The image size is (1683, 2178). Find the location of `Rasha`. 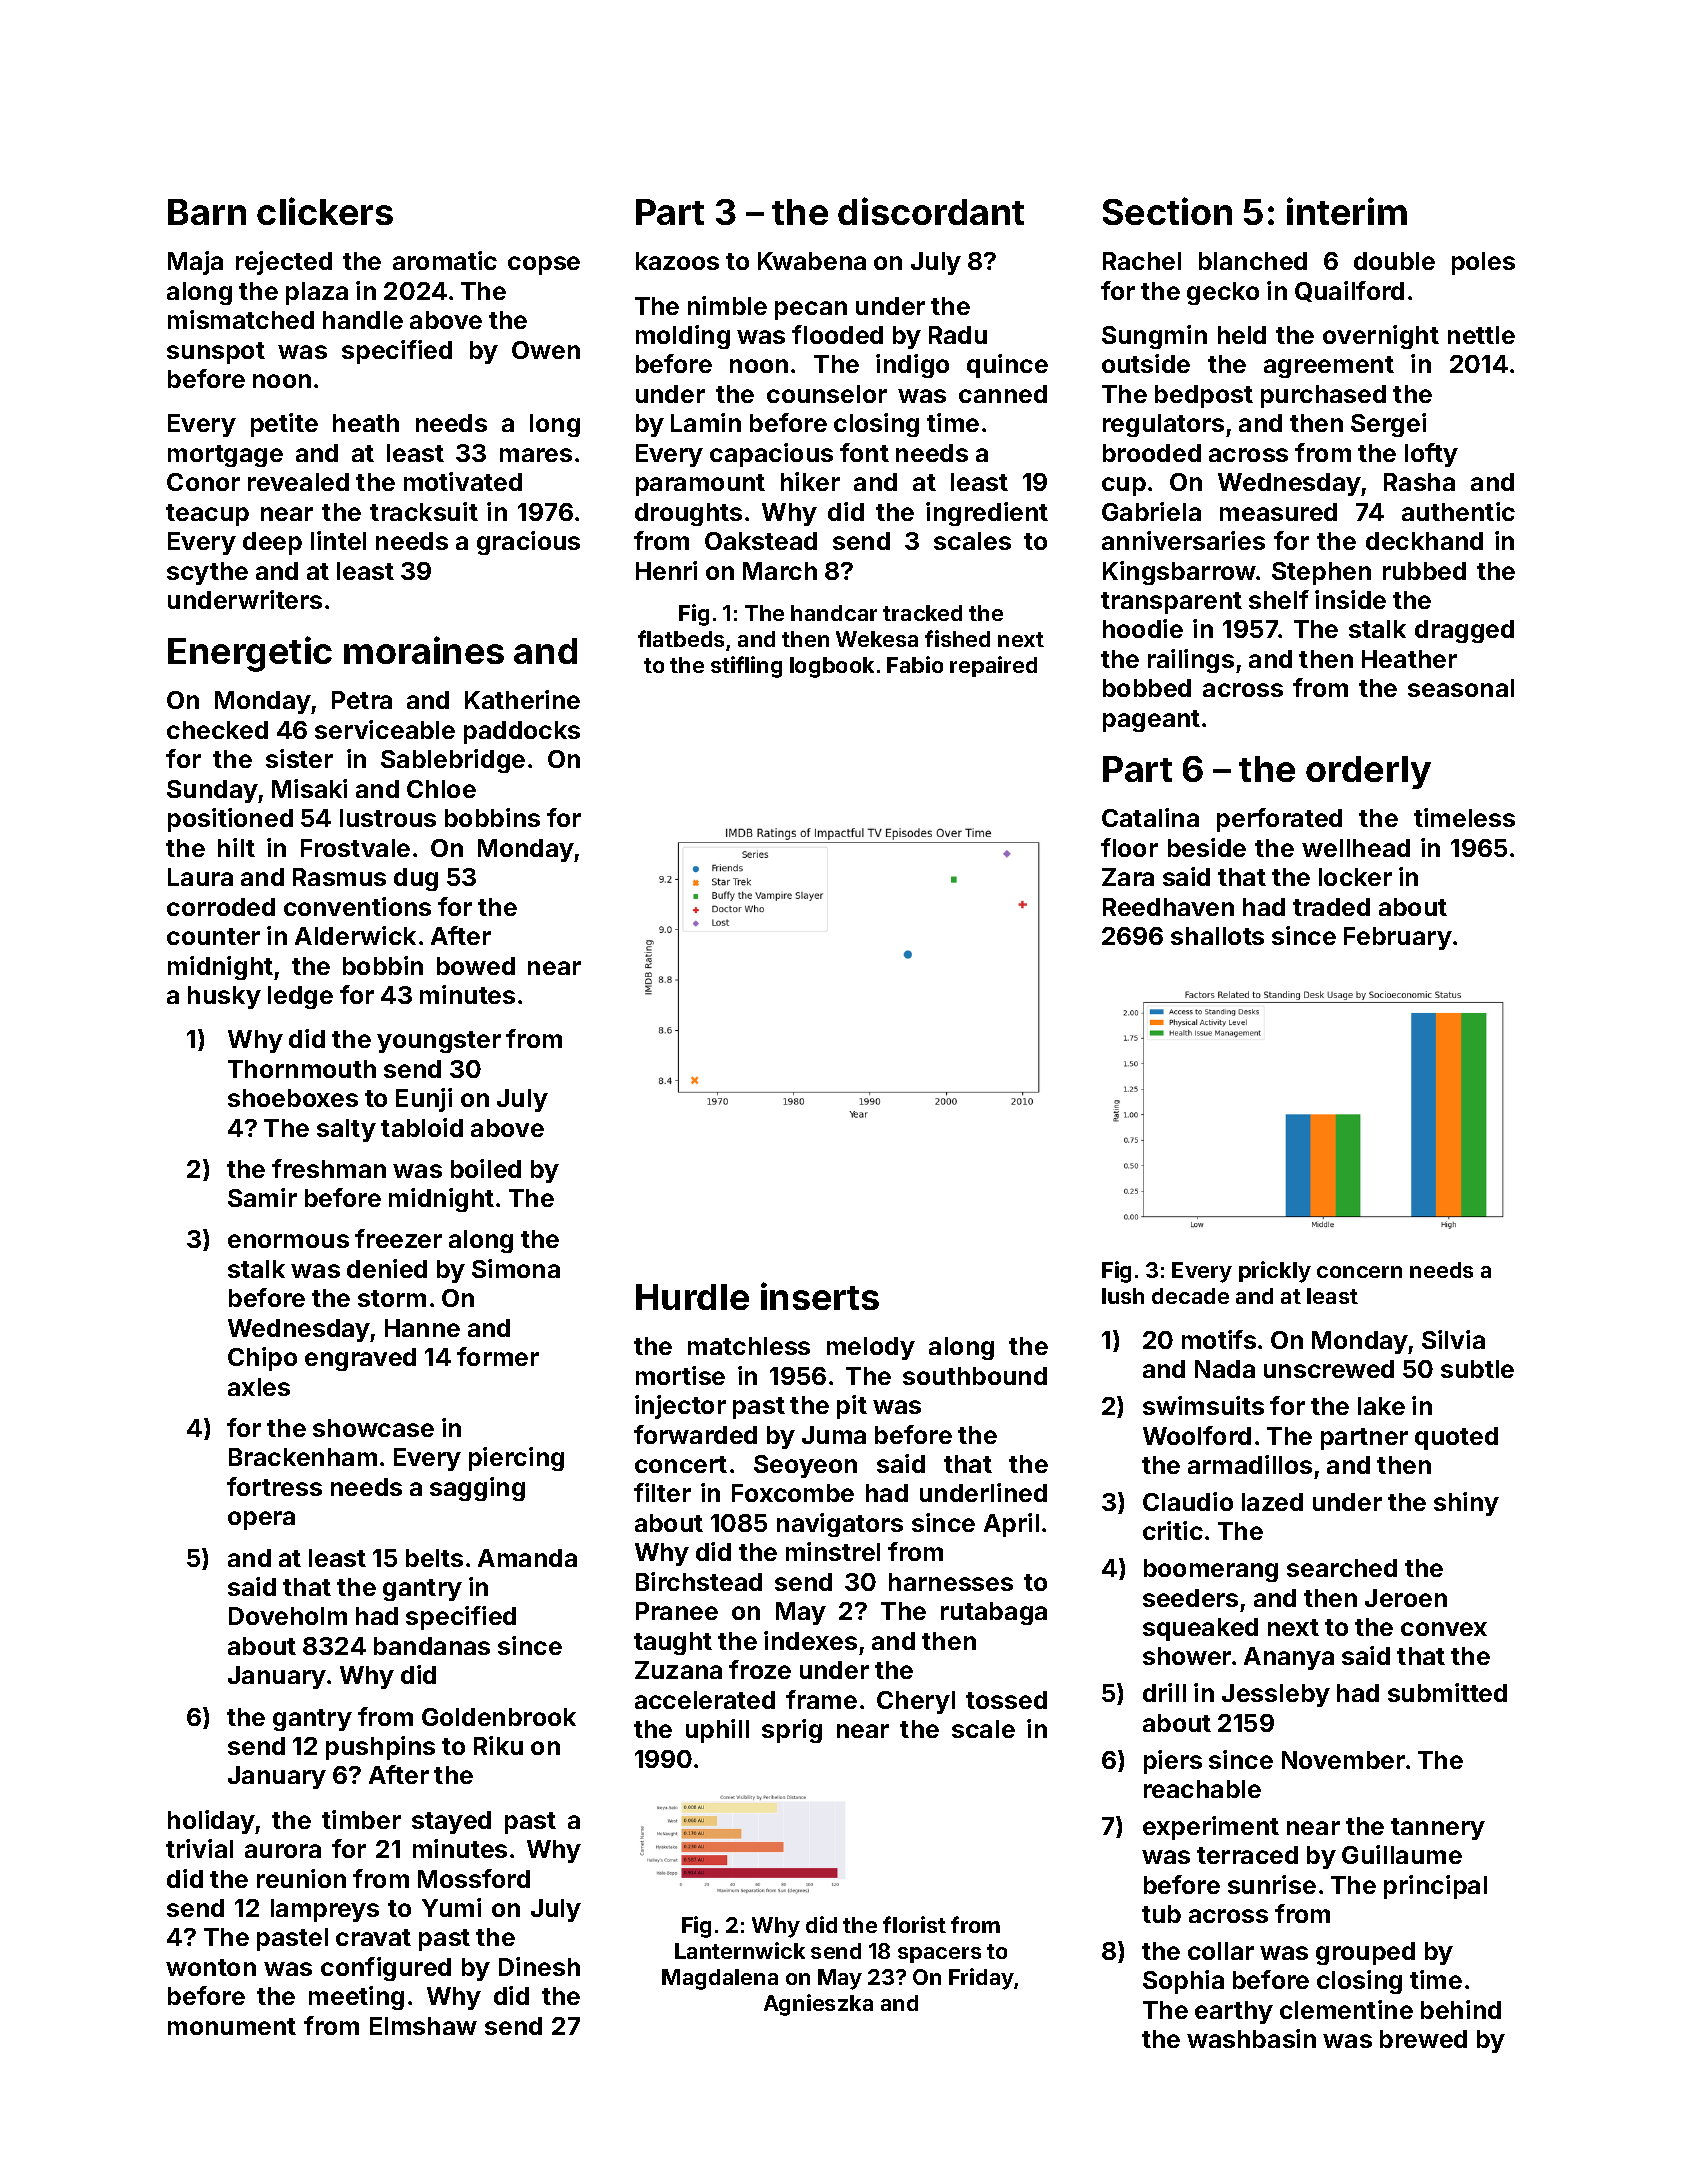

Rasha is located at coordinates (1419, 482).
